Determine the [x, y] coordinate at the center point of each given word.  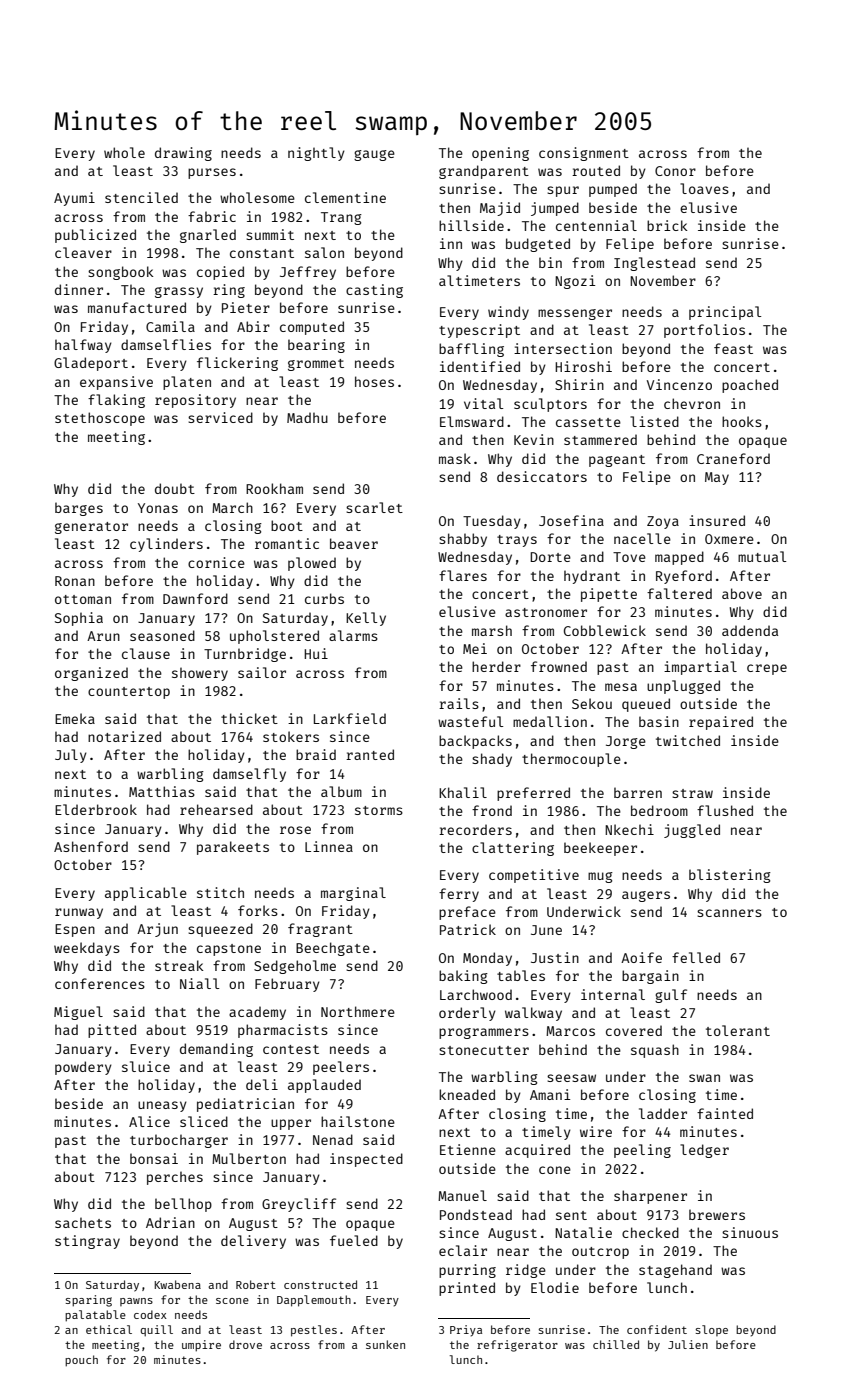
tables [521, 975]
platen [187, 383]
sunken [385, 1344]
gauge [374, 155]
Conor [675, 171]
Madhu [307, 417]
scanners [729, 913]
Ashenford [91, 846]
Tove [629, 557]
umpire [201, 1346]
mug [600, 877]
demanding [216, 1050]
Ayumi [74, 199]
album [341, 791]
